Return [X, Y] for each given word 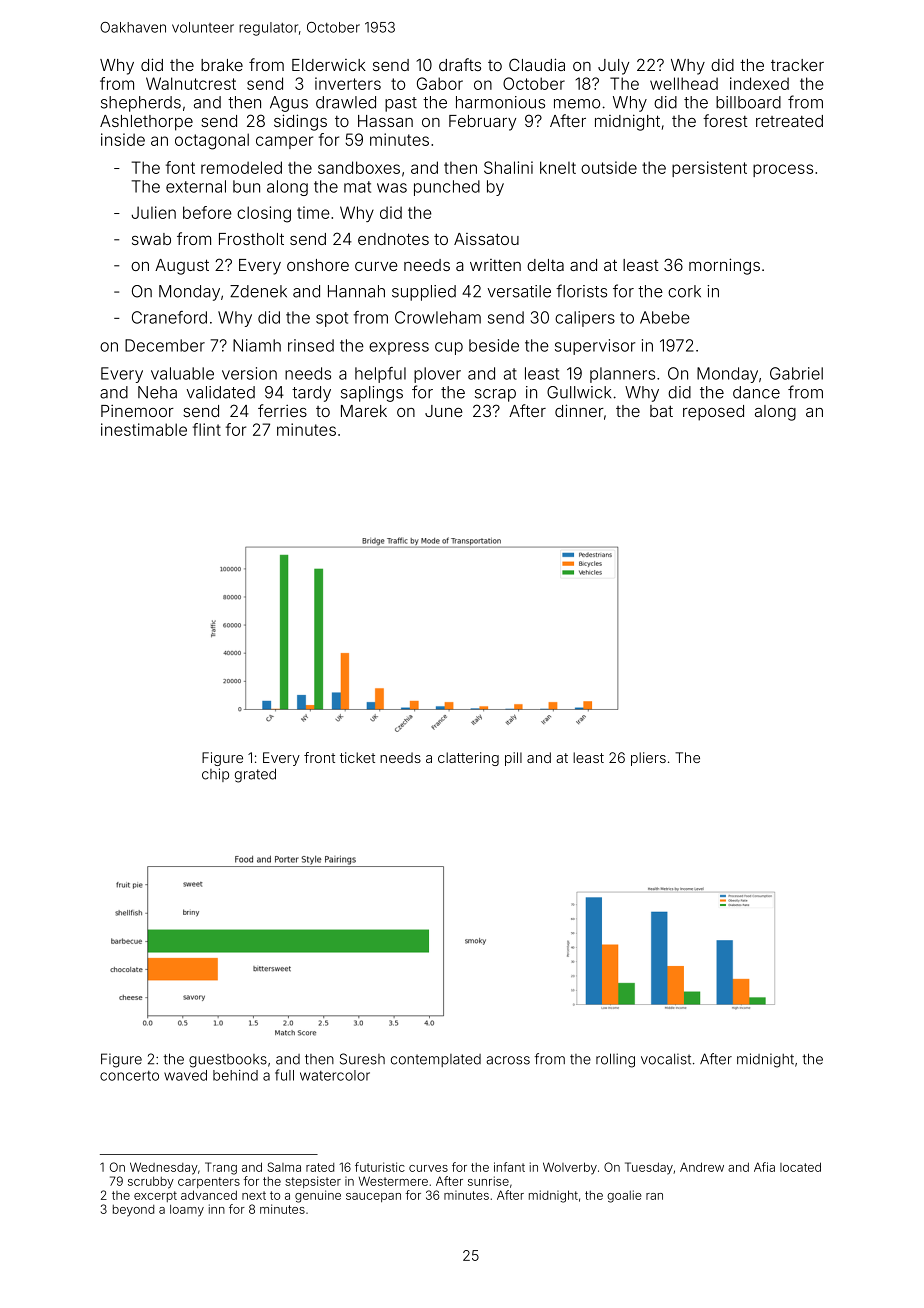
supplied [424, 293]
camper [284, 142]
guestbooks [228, 1061]
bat [661, 411]
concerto [129, 1076]
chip [215, 775]
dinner [579, 410]
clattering [468, 759]
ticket [357, 757]
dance [756, 392]
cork [684, 291]
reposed [713, 413]
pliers [648, 759]
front [319, 757]
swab [151, 239]
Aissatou [486, 239]
